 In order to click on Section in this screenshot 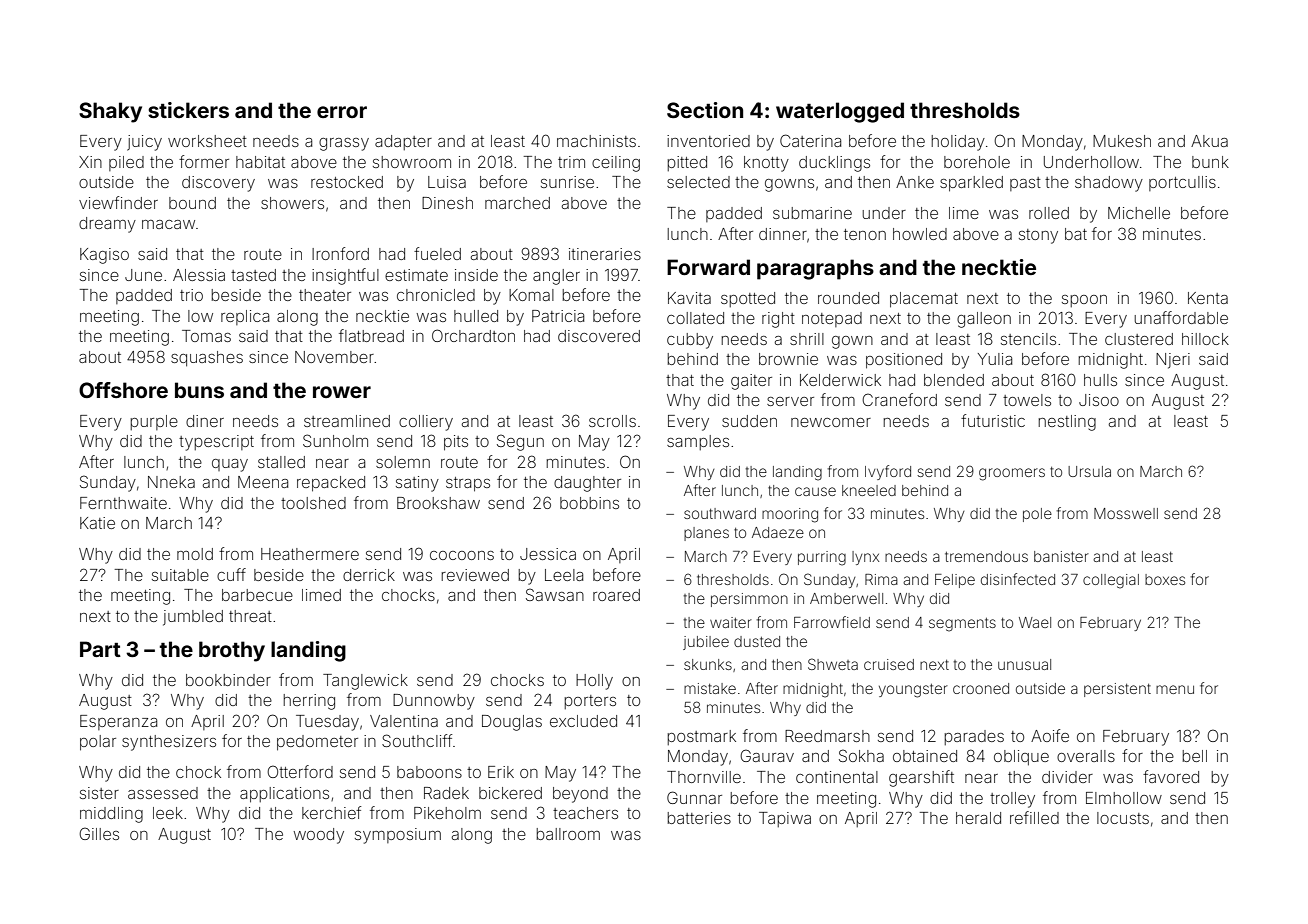, I will do `click(705, 110)`.
